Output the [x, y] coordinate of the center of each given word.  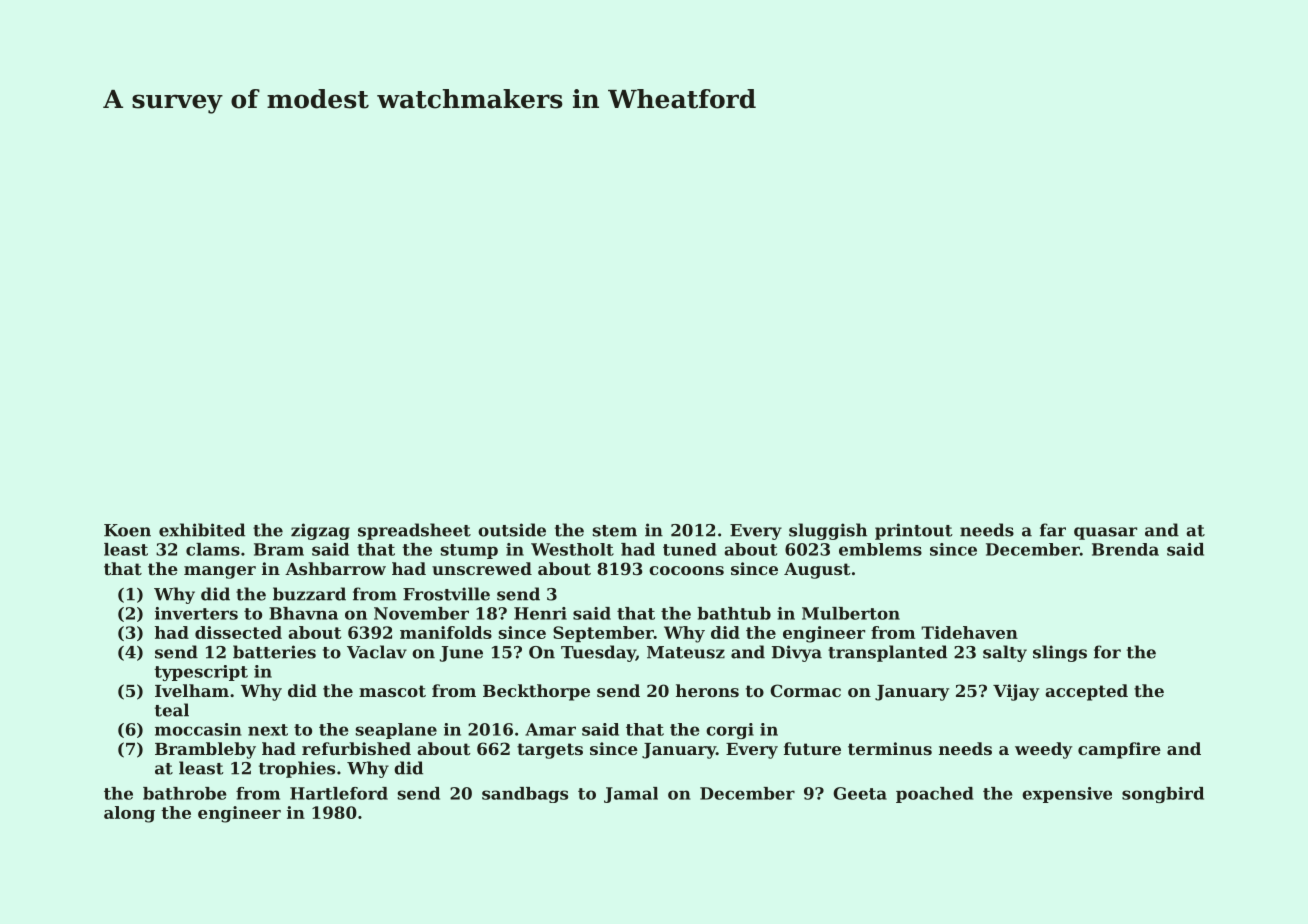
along [129, 814]
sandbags [525, 795]
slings [1060, 653]
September [603, 634]
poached [935, 795]
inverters [196, 613]
